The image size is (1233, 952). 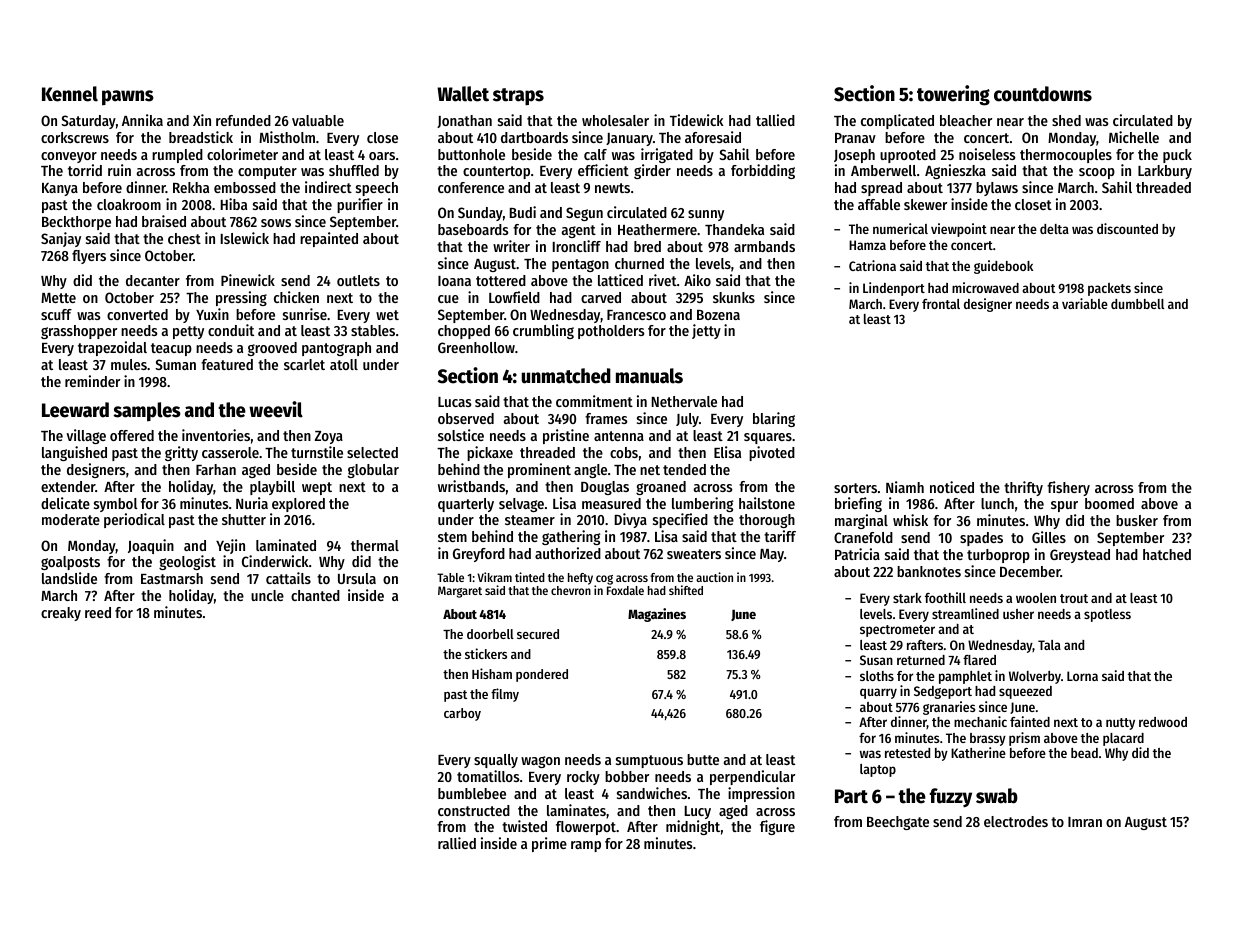 What do you see at coordinates (566, 376) in the screenshot?
I see `unmatched` at bounding box center [566, 376].
